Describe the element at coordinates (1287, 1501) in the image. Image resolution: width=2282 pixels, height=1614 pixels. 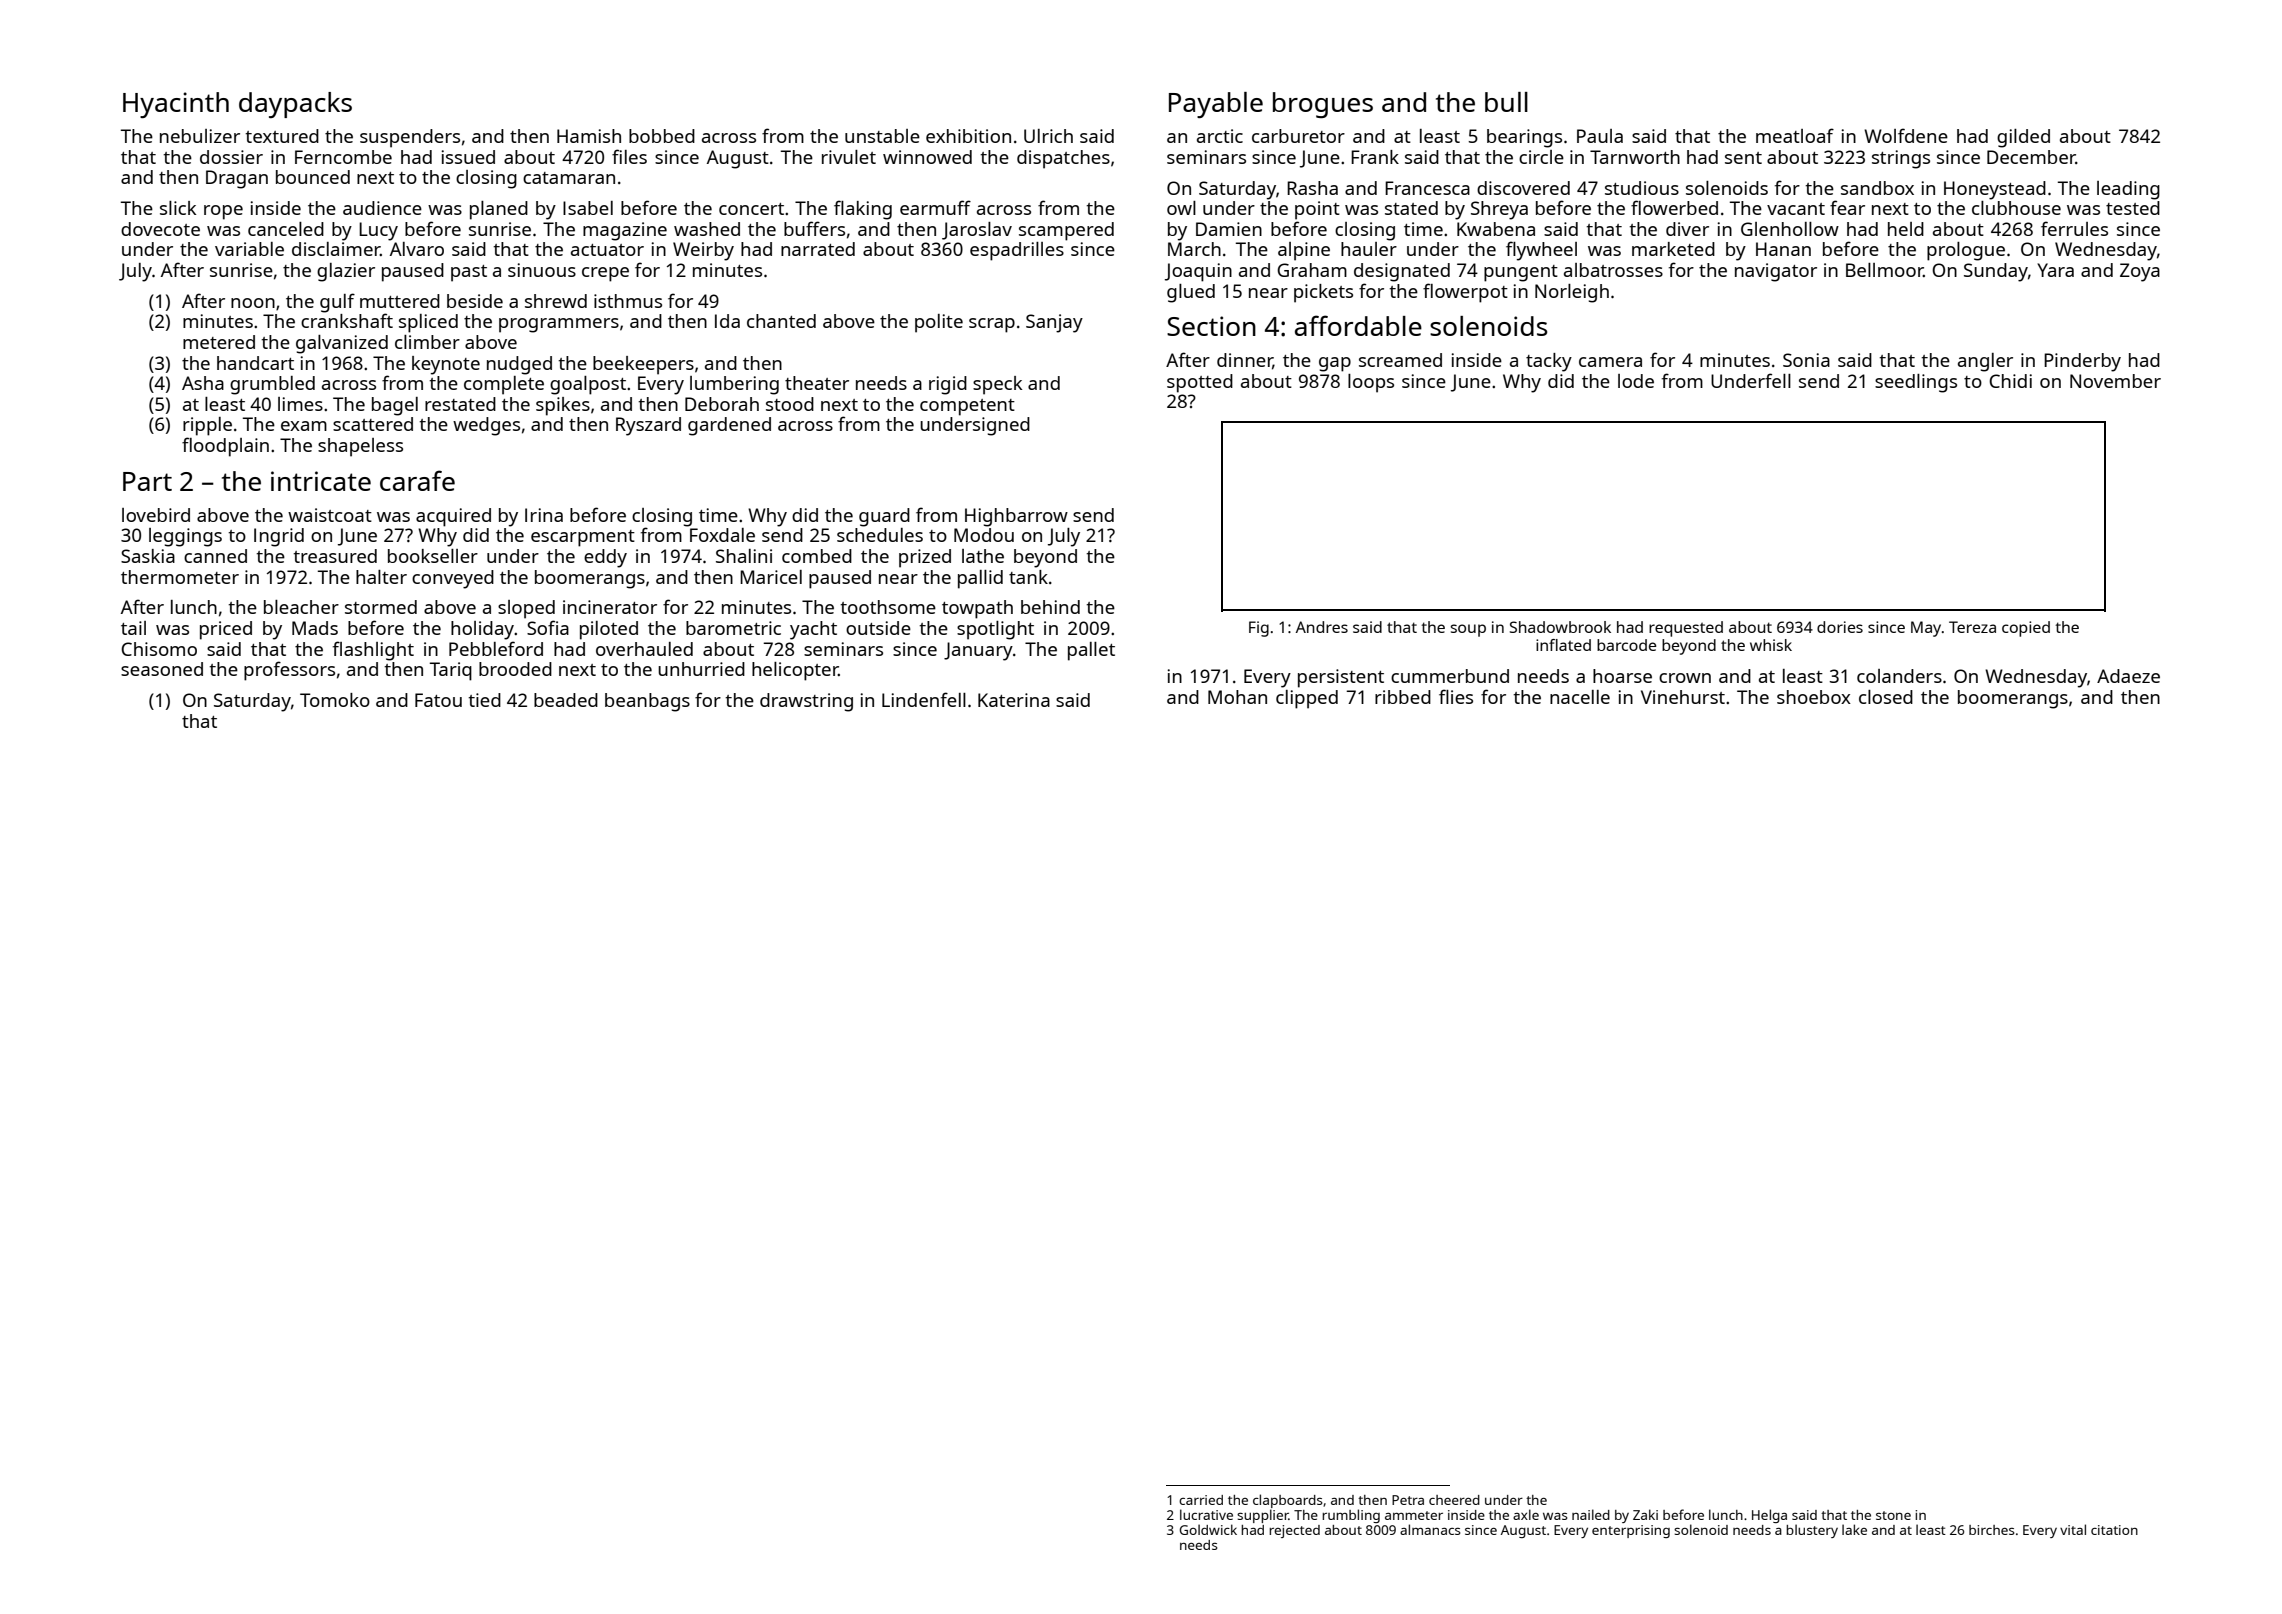
I see `clapboards` at that location.
